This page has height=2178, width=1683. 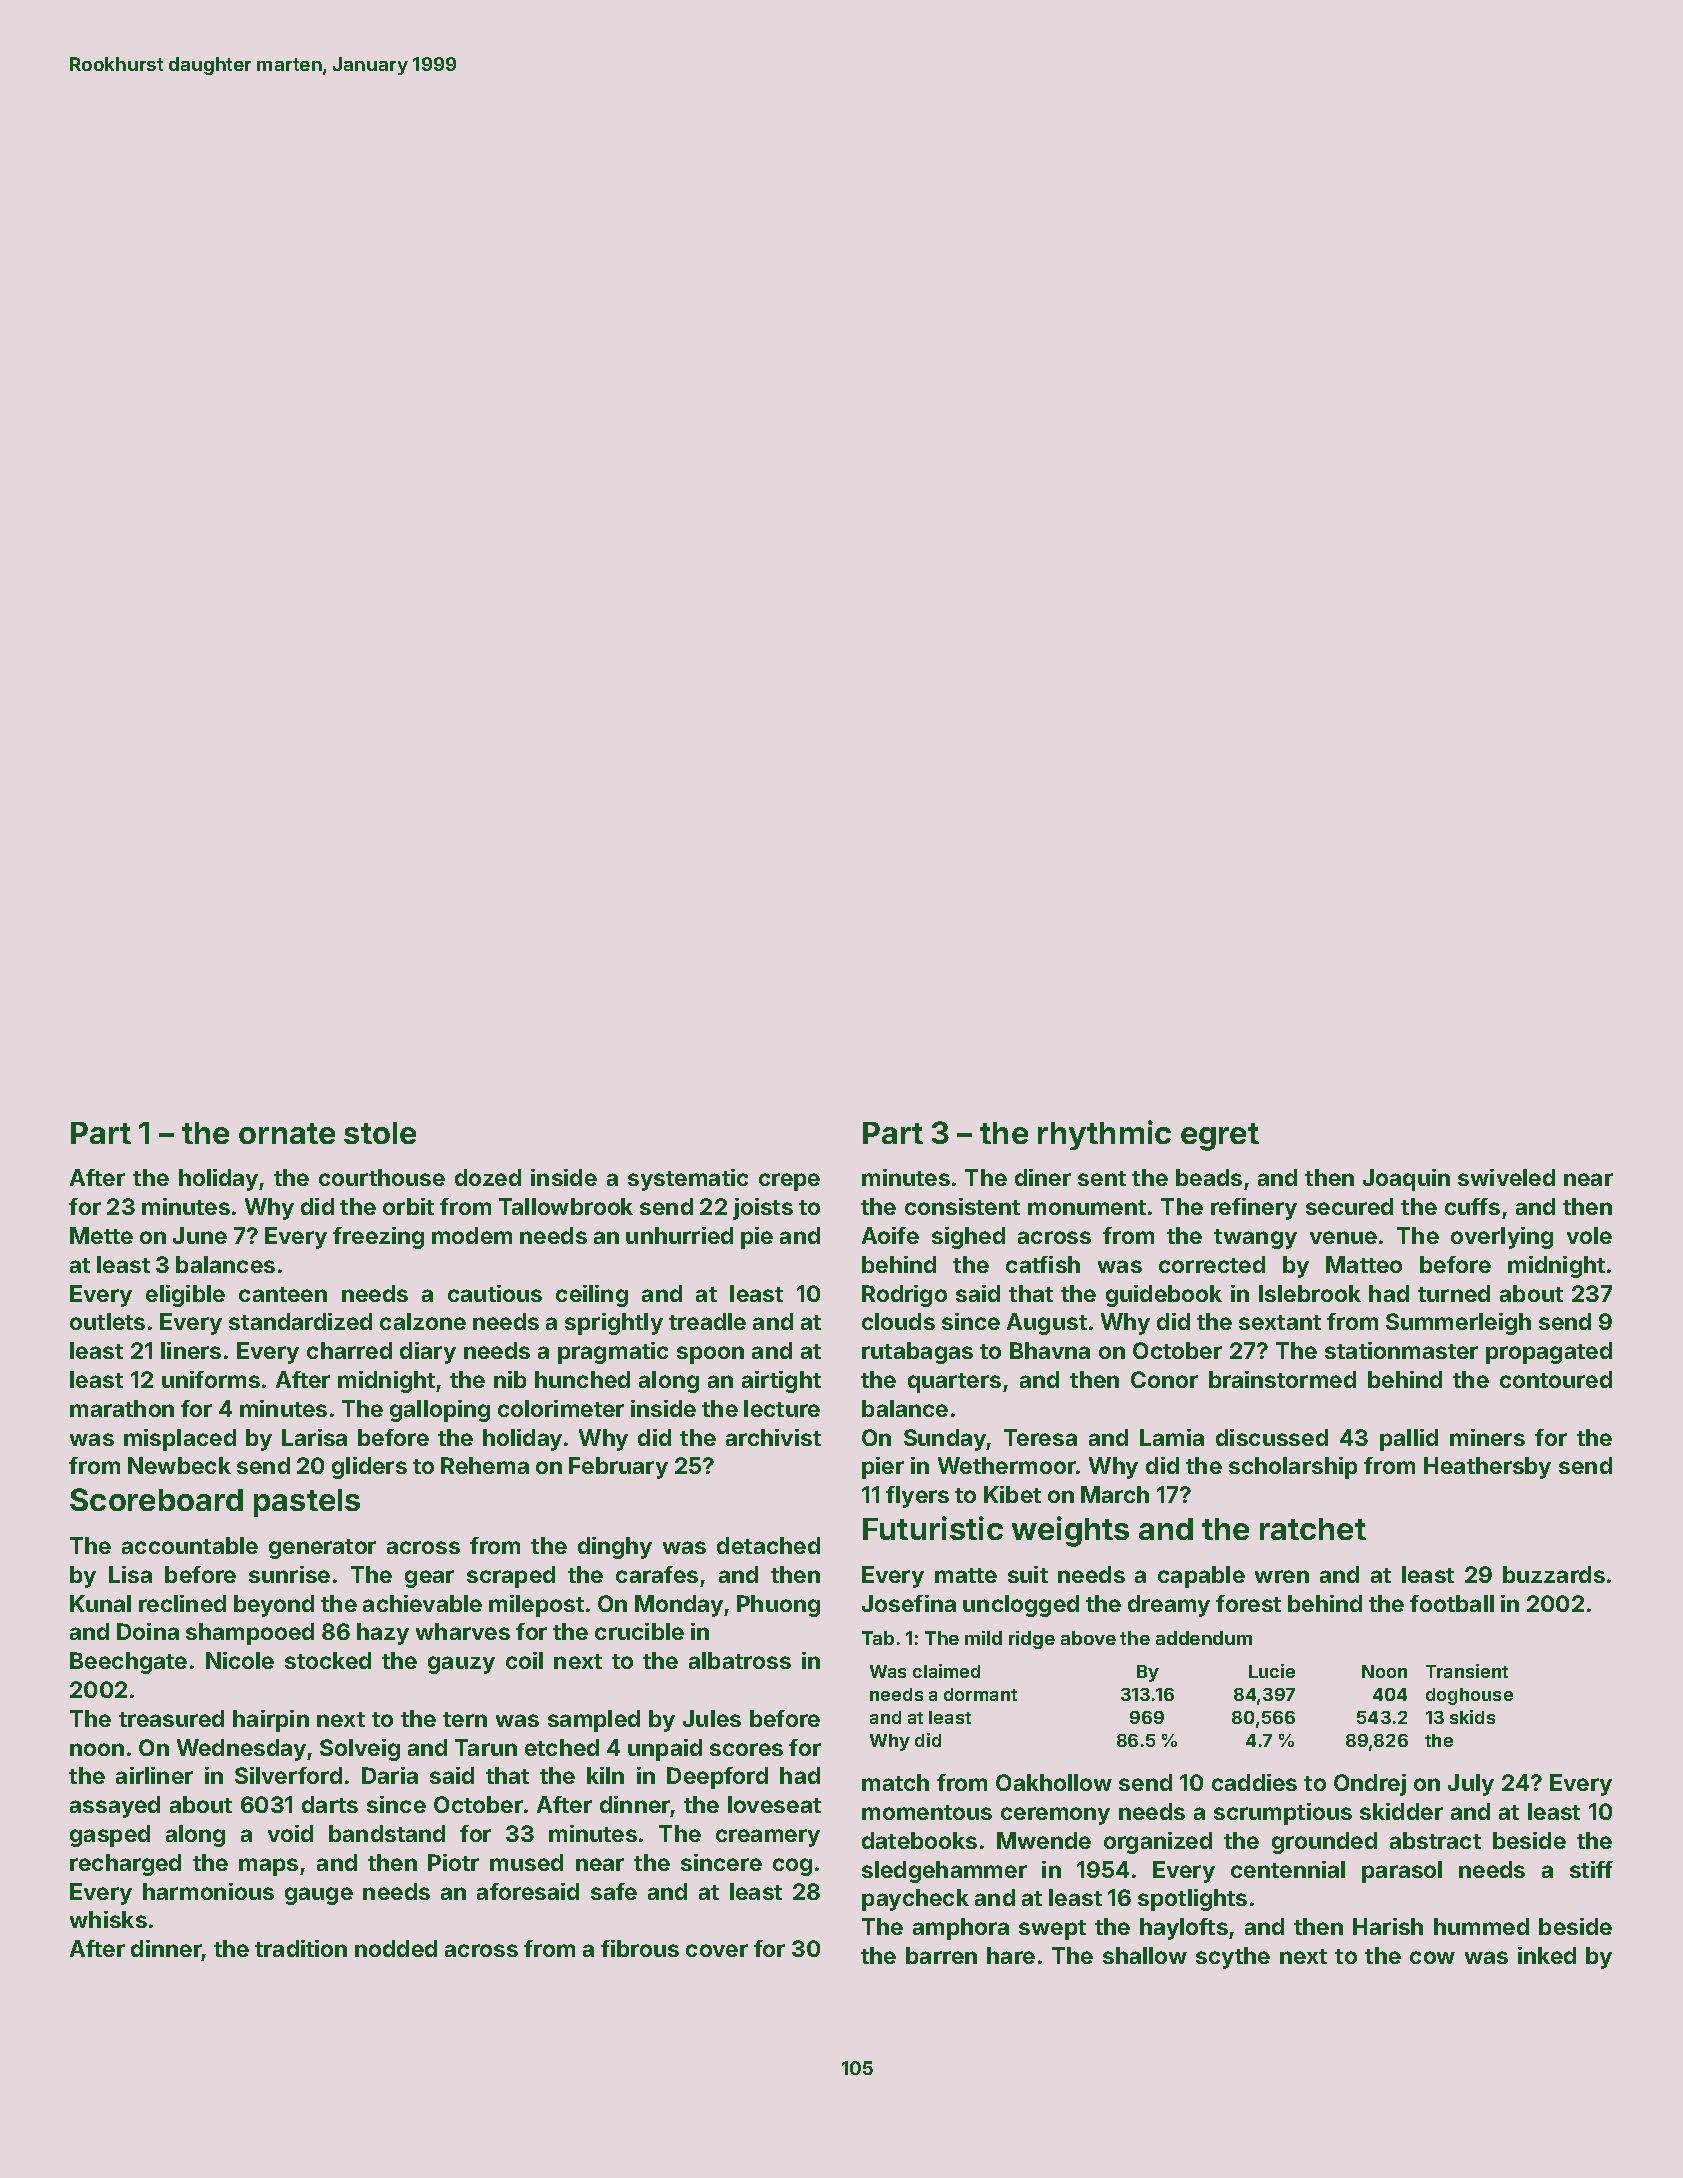 What do you see at coordinates (746, 1749) in the page?
I see `scores` at bounding box center [746, 1749].
